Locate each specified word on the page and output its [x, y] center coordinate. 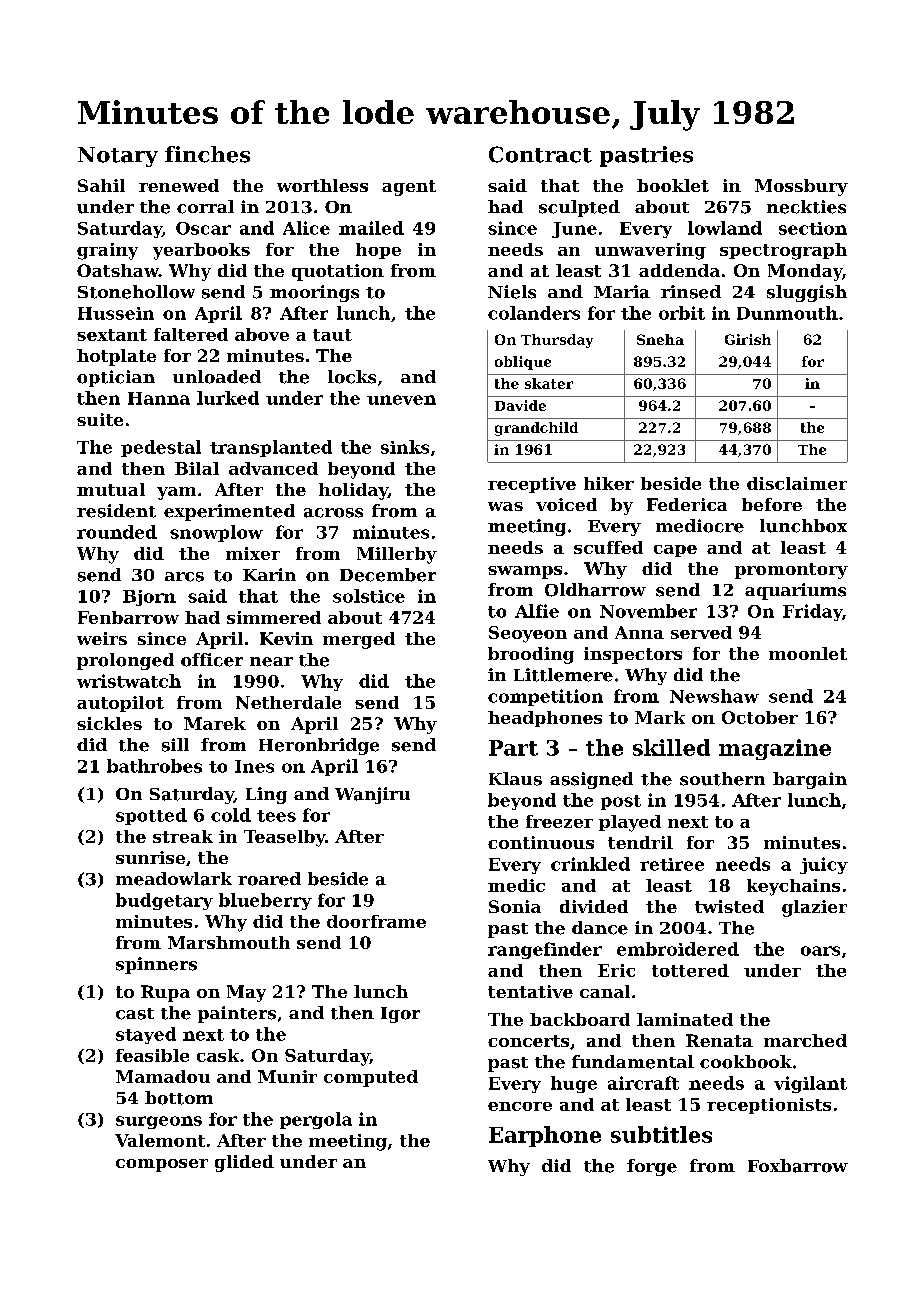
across [333, 513]
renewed [179, 185]
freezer [559, 821]
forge [652, 1167]
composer [162, 1165]
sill [175, 745]
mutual [111, 489]
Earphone [545, 1136]
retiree [672, 864]
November [648, 611]
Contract [540, 154]
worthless [322, 185]
